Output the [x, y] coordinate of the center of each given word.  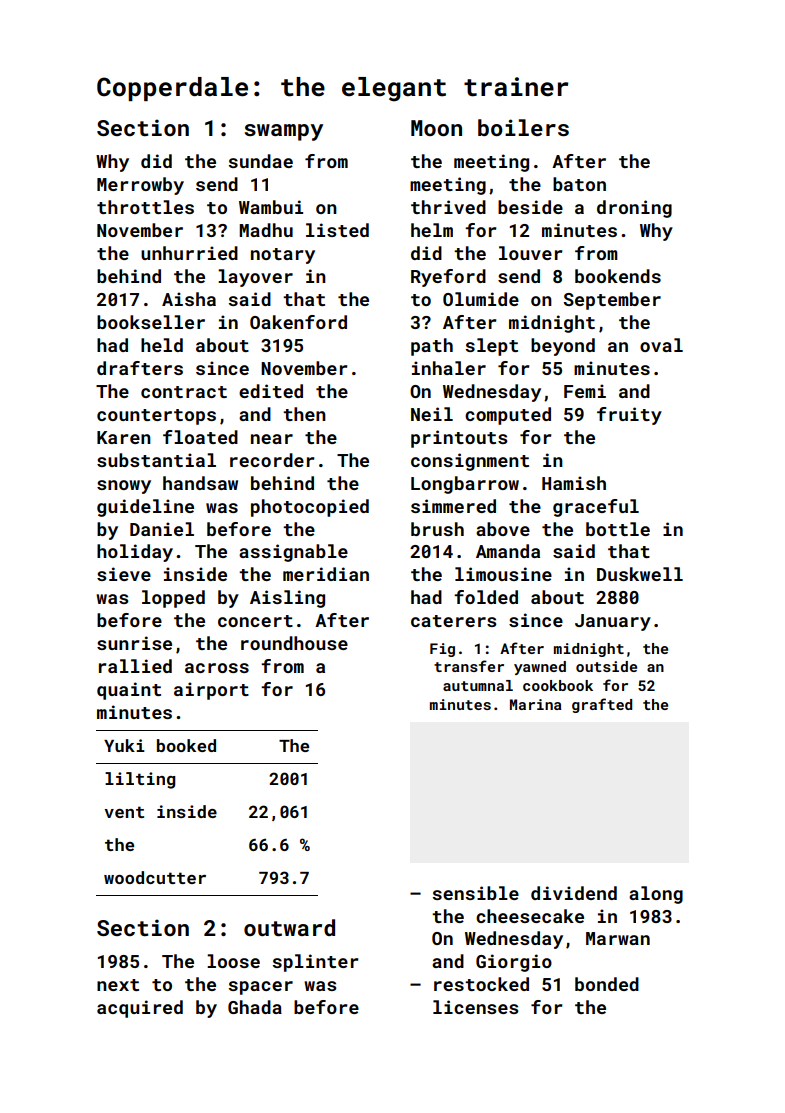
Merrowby [140, 186]
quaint [129, 691]
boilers [523, 127]
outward [289, 927]
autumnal [478, 685]
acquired [140, 1009]
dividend [574, 893]
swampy [283, 132]
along [656, 895]
